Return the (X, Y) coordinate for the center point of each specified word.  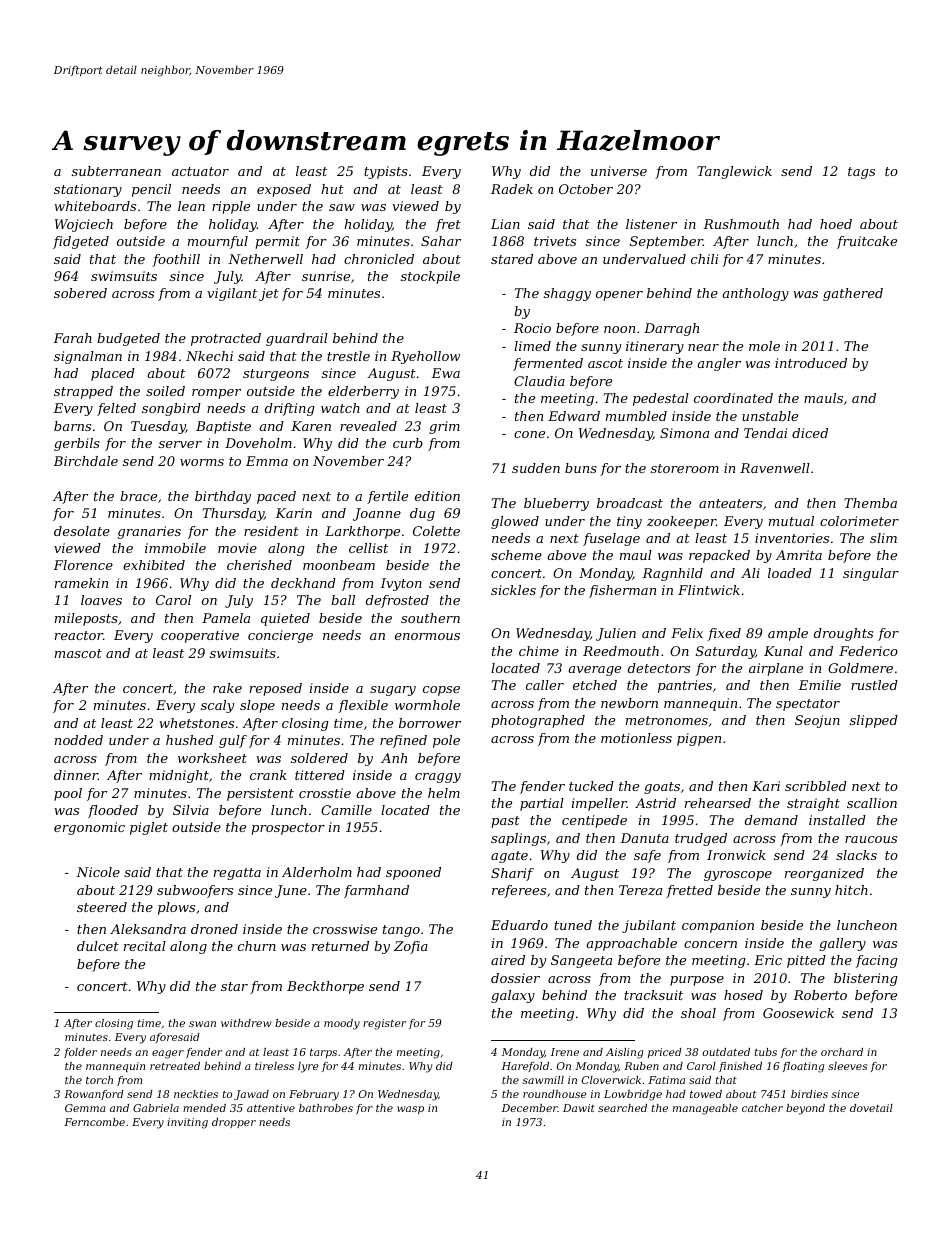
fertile (387, 497)
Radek (512, 189)
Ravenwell (775, 468)
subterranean (116, 171)
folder (80, 1053)
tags (861, 173)
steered (102, 907)
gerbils (77, 444)
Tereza (640, 890)
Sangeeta (581, 961)
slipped (874, 721)
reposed (276, 689)
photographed (538, 721)
